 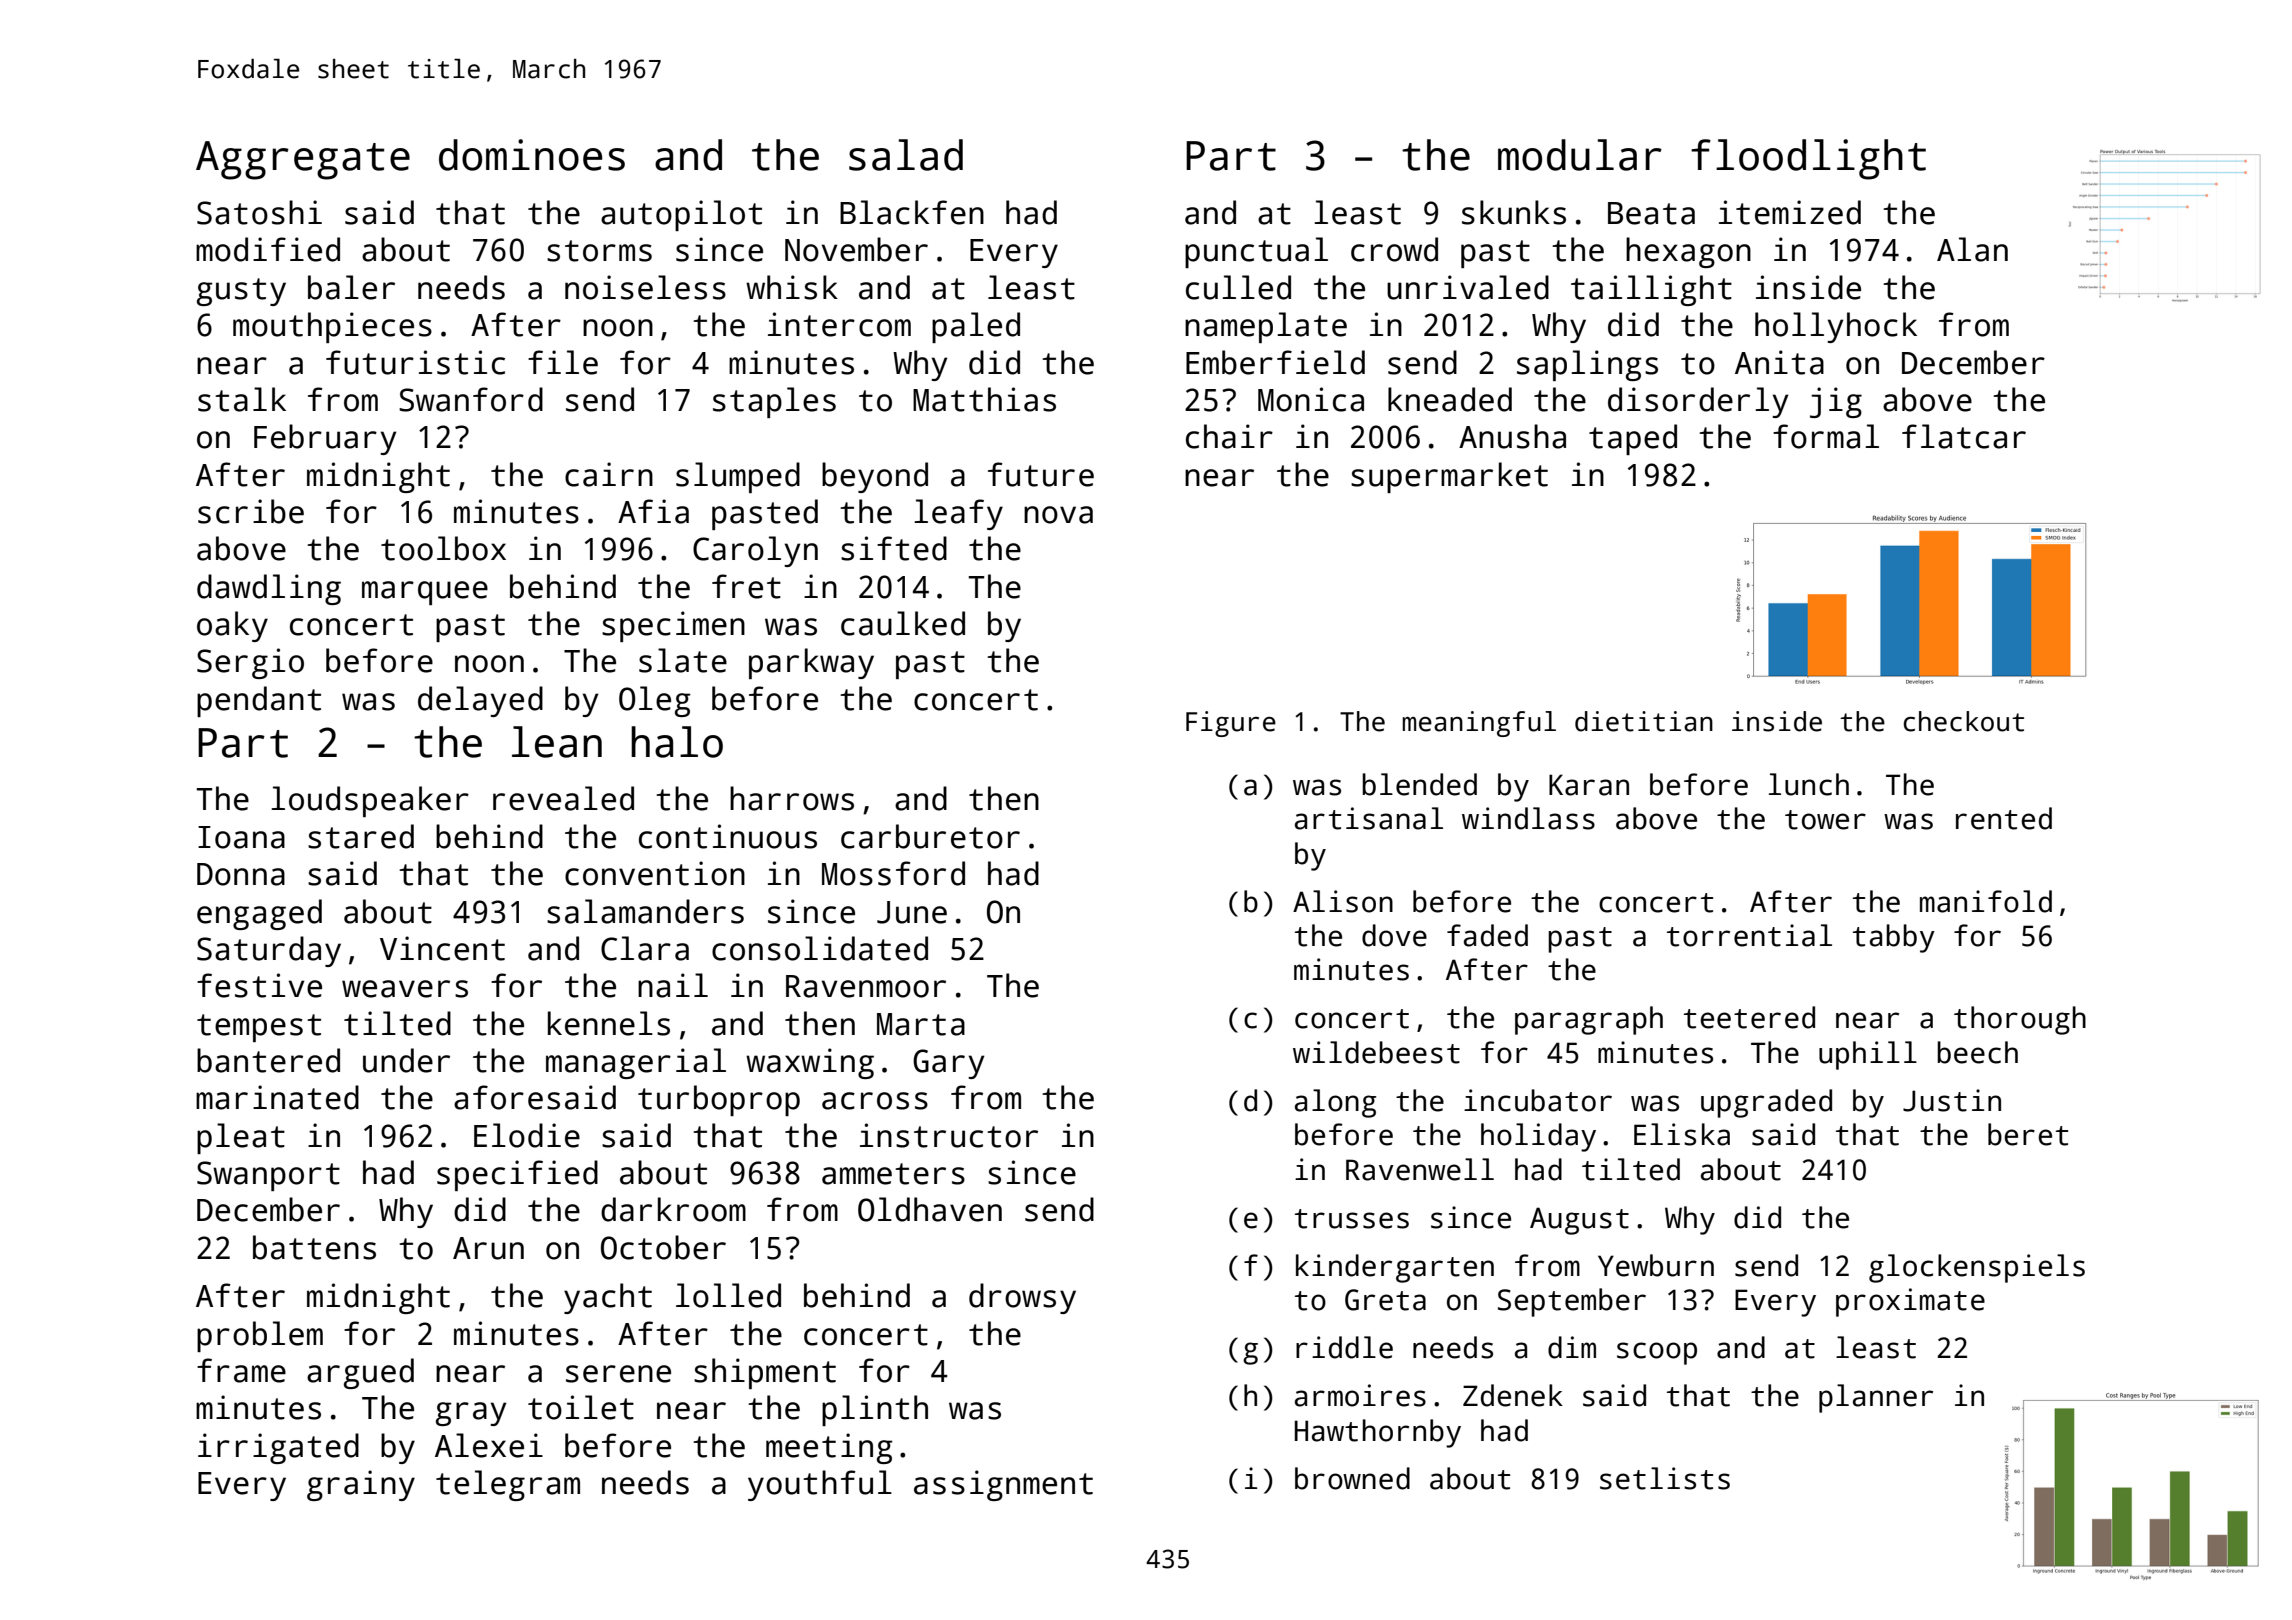 What do you see at coordinates (241, 292) in the screenshot?
I see `gusty` at bounding box center [241, 292].
